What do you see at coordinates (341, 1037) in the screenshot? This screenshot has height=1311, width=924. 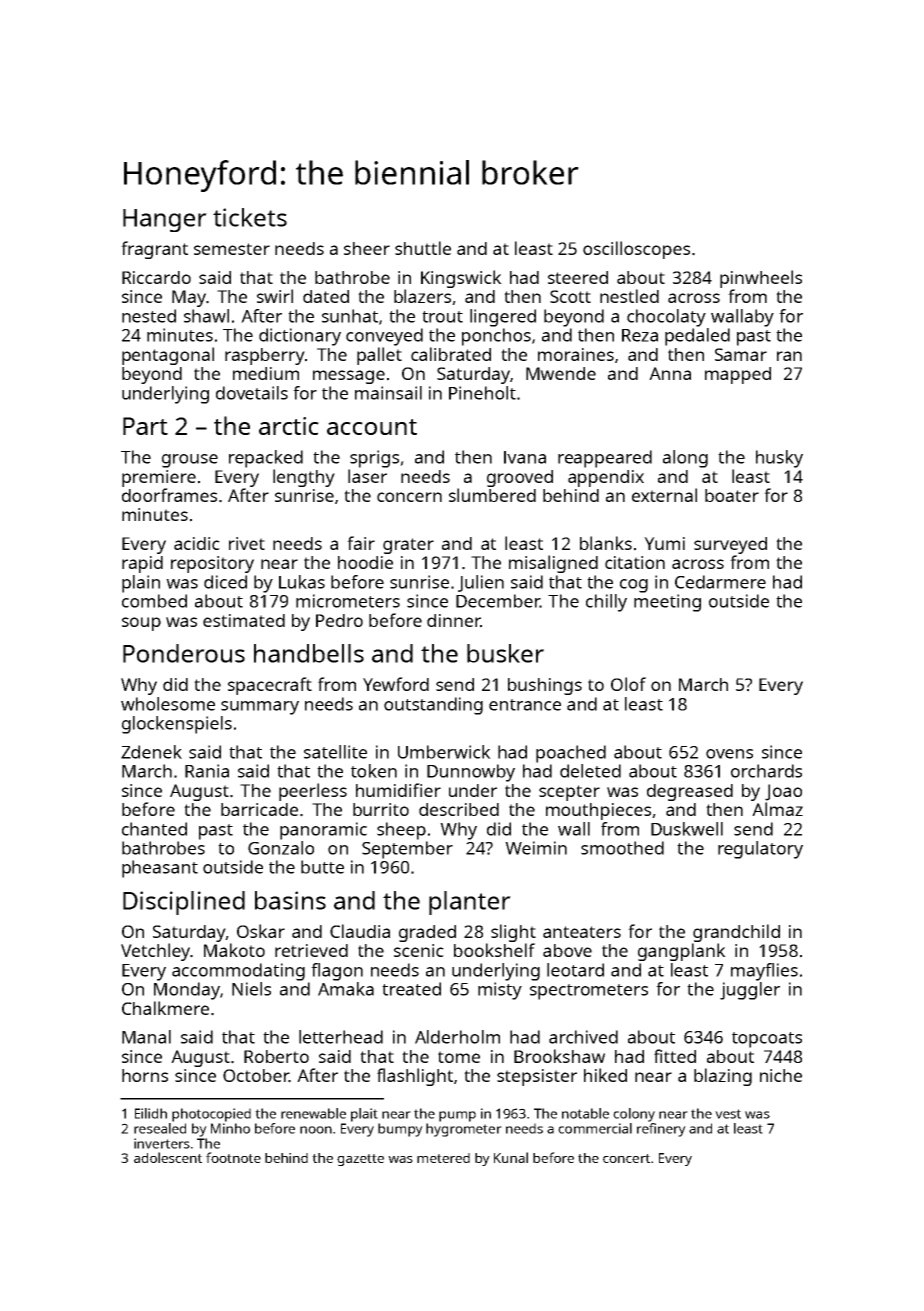 I see `letterhead` at bounding box center [341, 1037].
